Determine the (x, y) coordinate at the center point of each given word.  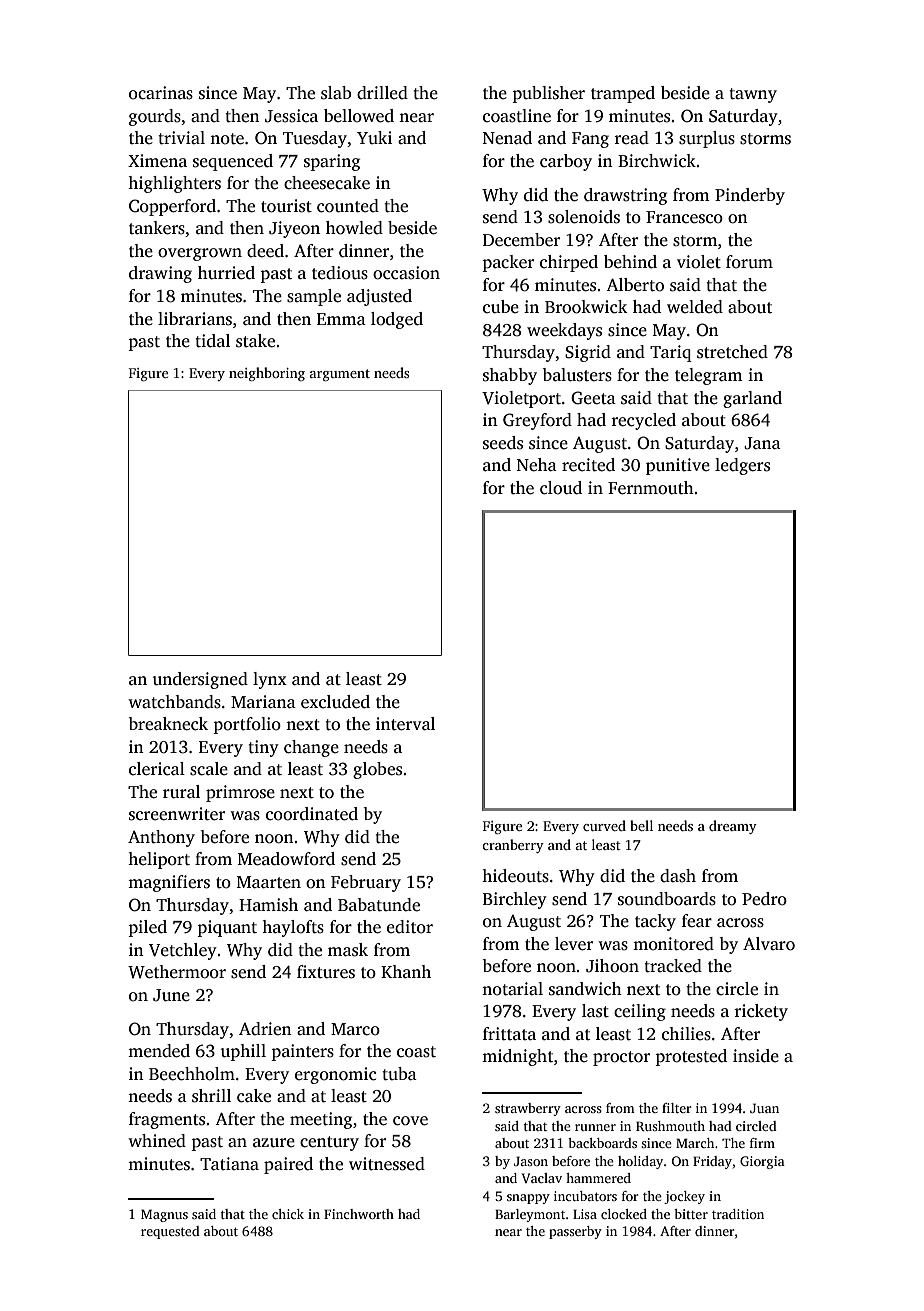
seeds (503, 443)
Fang (590, 140)
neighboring (267, 374)
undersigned (200, 680)
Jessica (291, 116)
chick (288, 1214)
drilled (382, 93)
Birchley (515, 900)
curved (604, 825)
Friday (712, 1162)
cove (410, 1121)
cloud (561, 488)
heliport (159, 860)
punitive (678, 466)
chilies (686, 1034)
